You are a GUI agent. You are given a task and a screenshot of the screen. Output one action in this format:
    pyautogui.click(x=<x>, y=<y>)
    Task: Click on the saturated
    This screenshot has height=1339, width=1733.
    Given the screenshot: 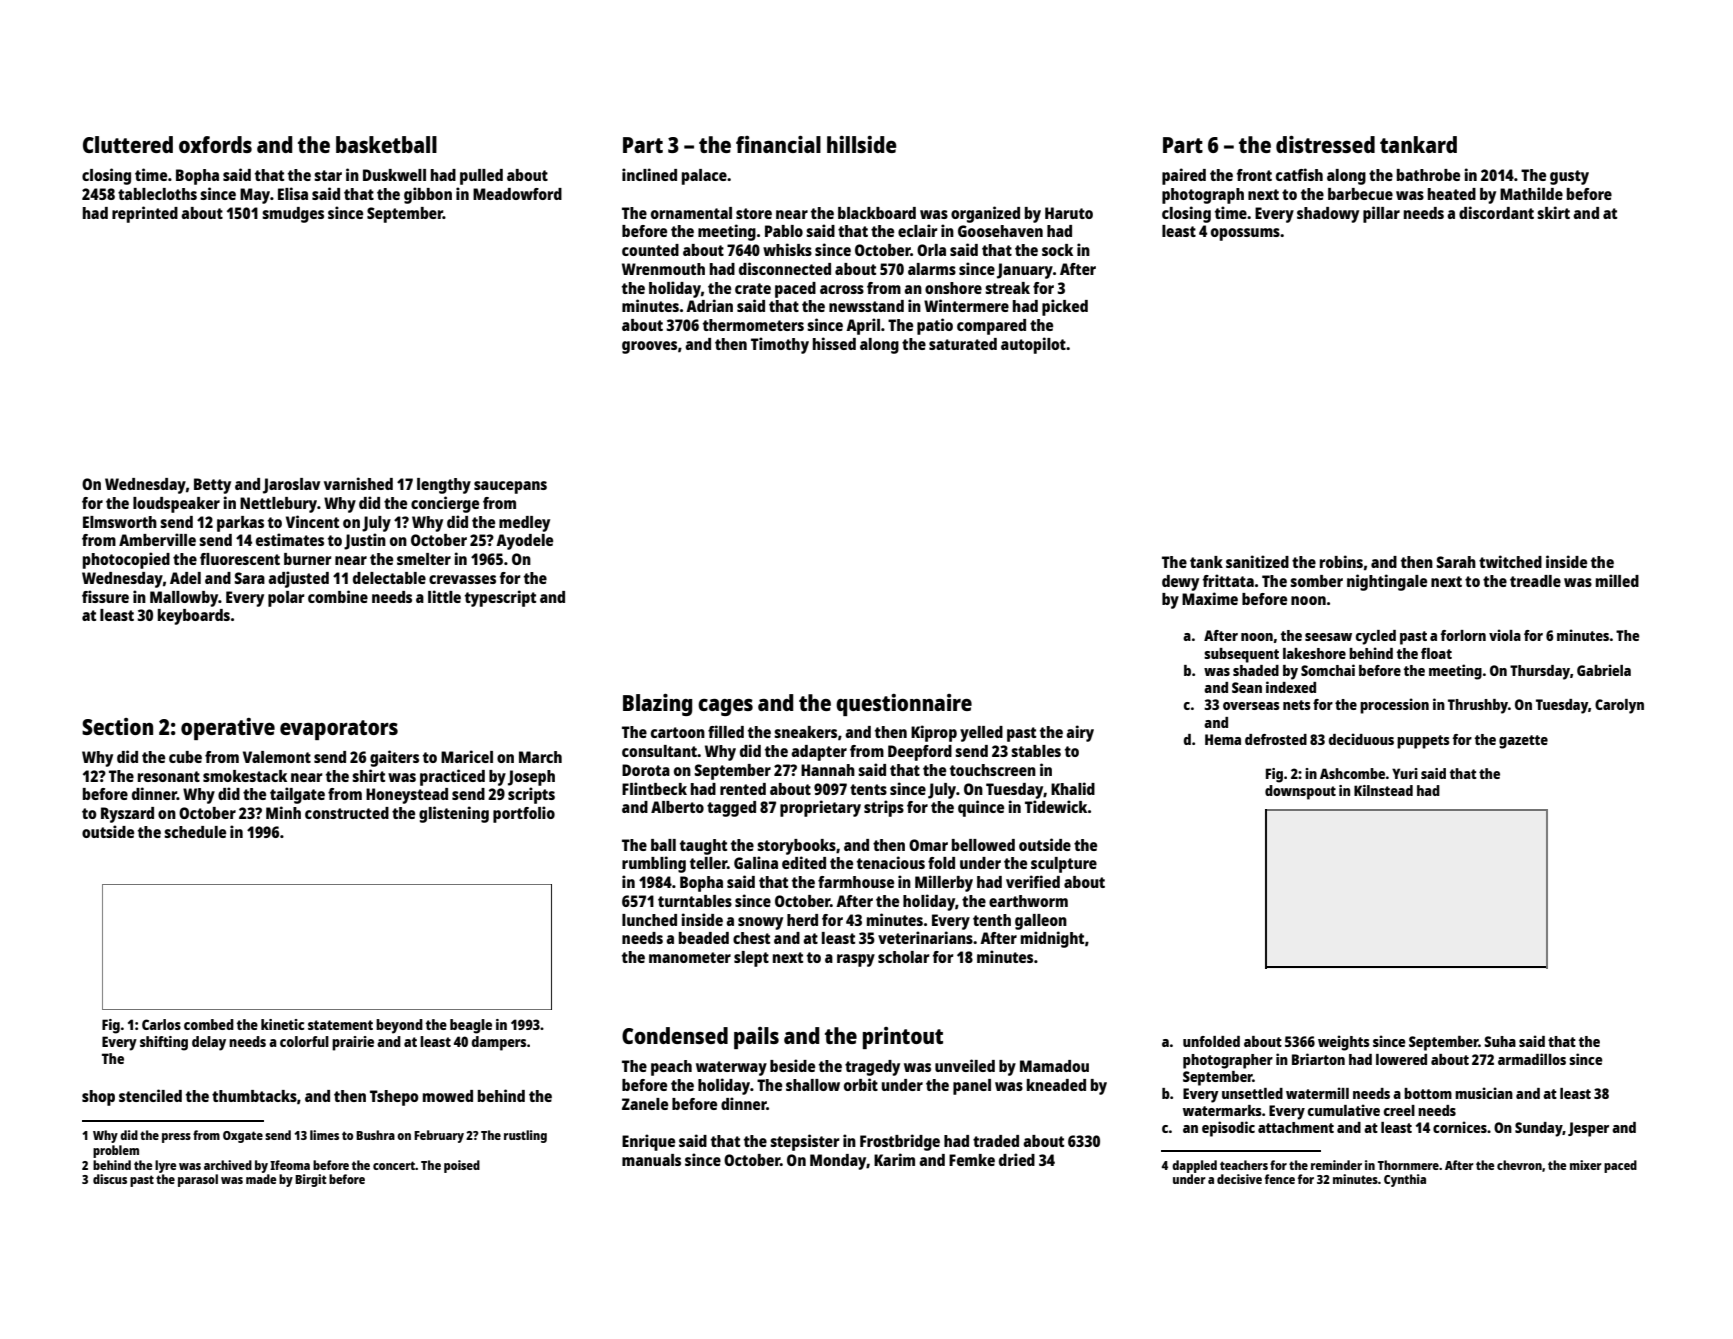 What is the action you would take?
    pyautogui.click(x=963, y=344)
